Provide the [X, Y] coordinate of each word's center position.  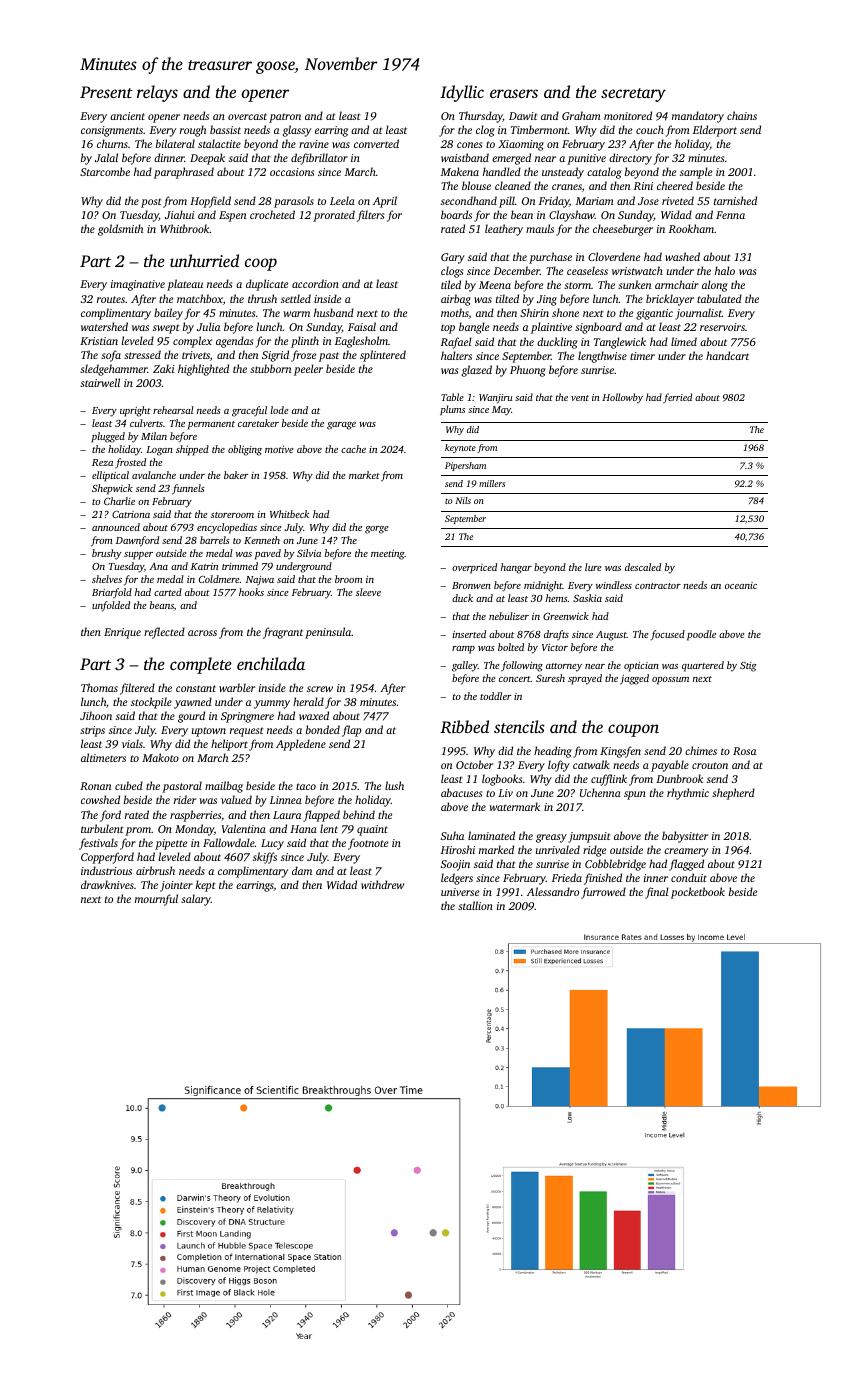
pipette [171, 844]
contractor [658, 586]
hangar [516, 568]
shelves [107, 579]
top [448, 329]
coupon [633, 730]
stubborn [270, 368]
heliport [229, 745]
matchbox [200, 298]
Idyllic [462, 93]
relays [157, 93]
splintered [383, 356]
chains [742, 115]
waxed [314, 715]
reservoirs [722, 327]
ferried [677, 398]
